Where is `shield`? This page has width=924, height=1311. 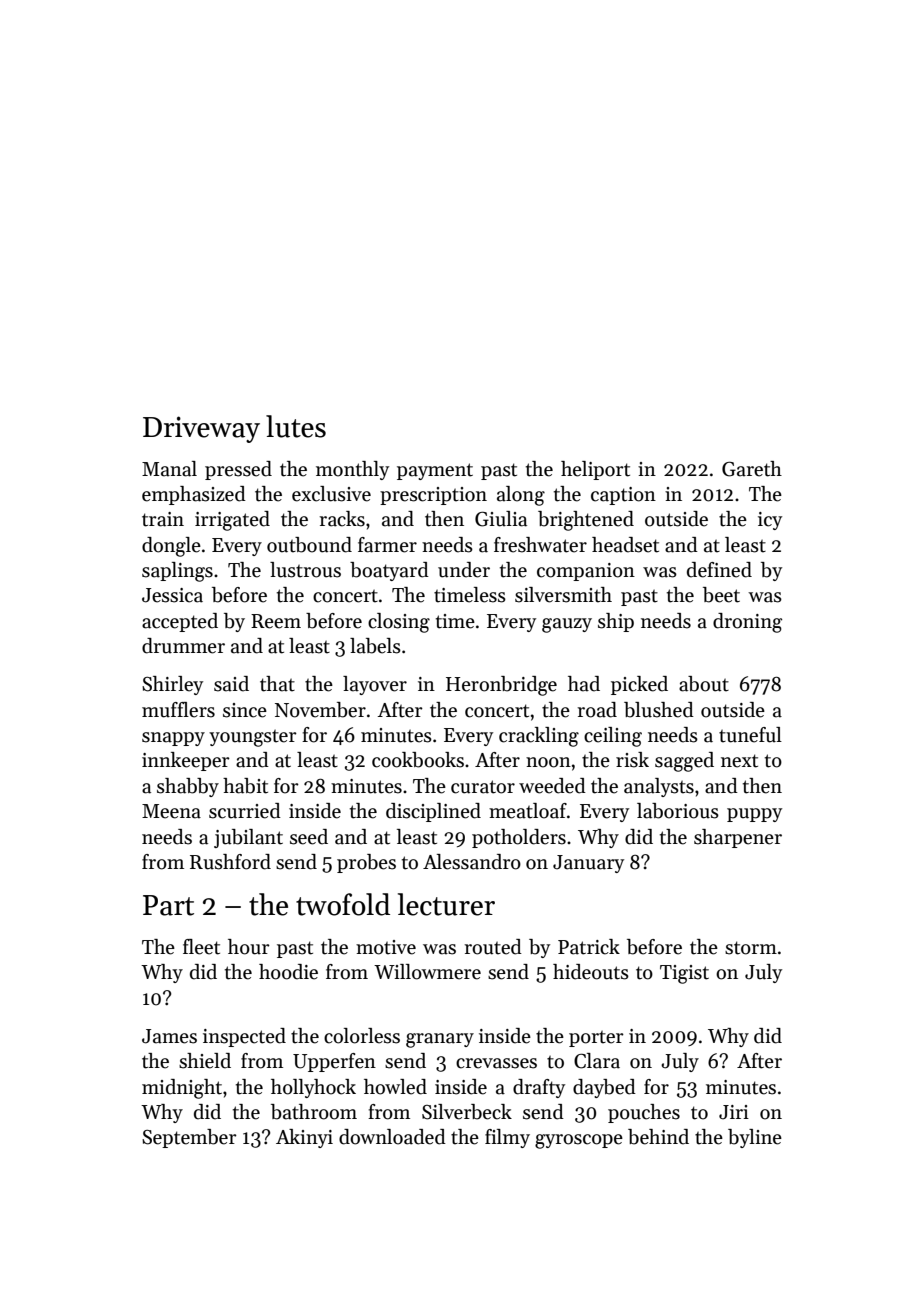 shield is located at coordinates (205, 1061).
